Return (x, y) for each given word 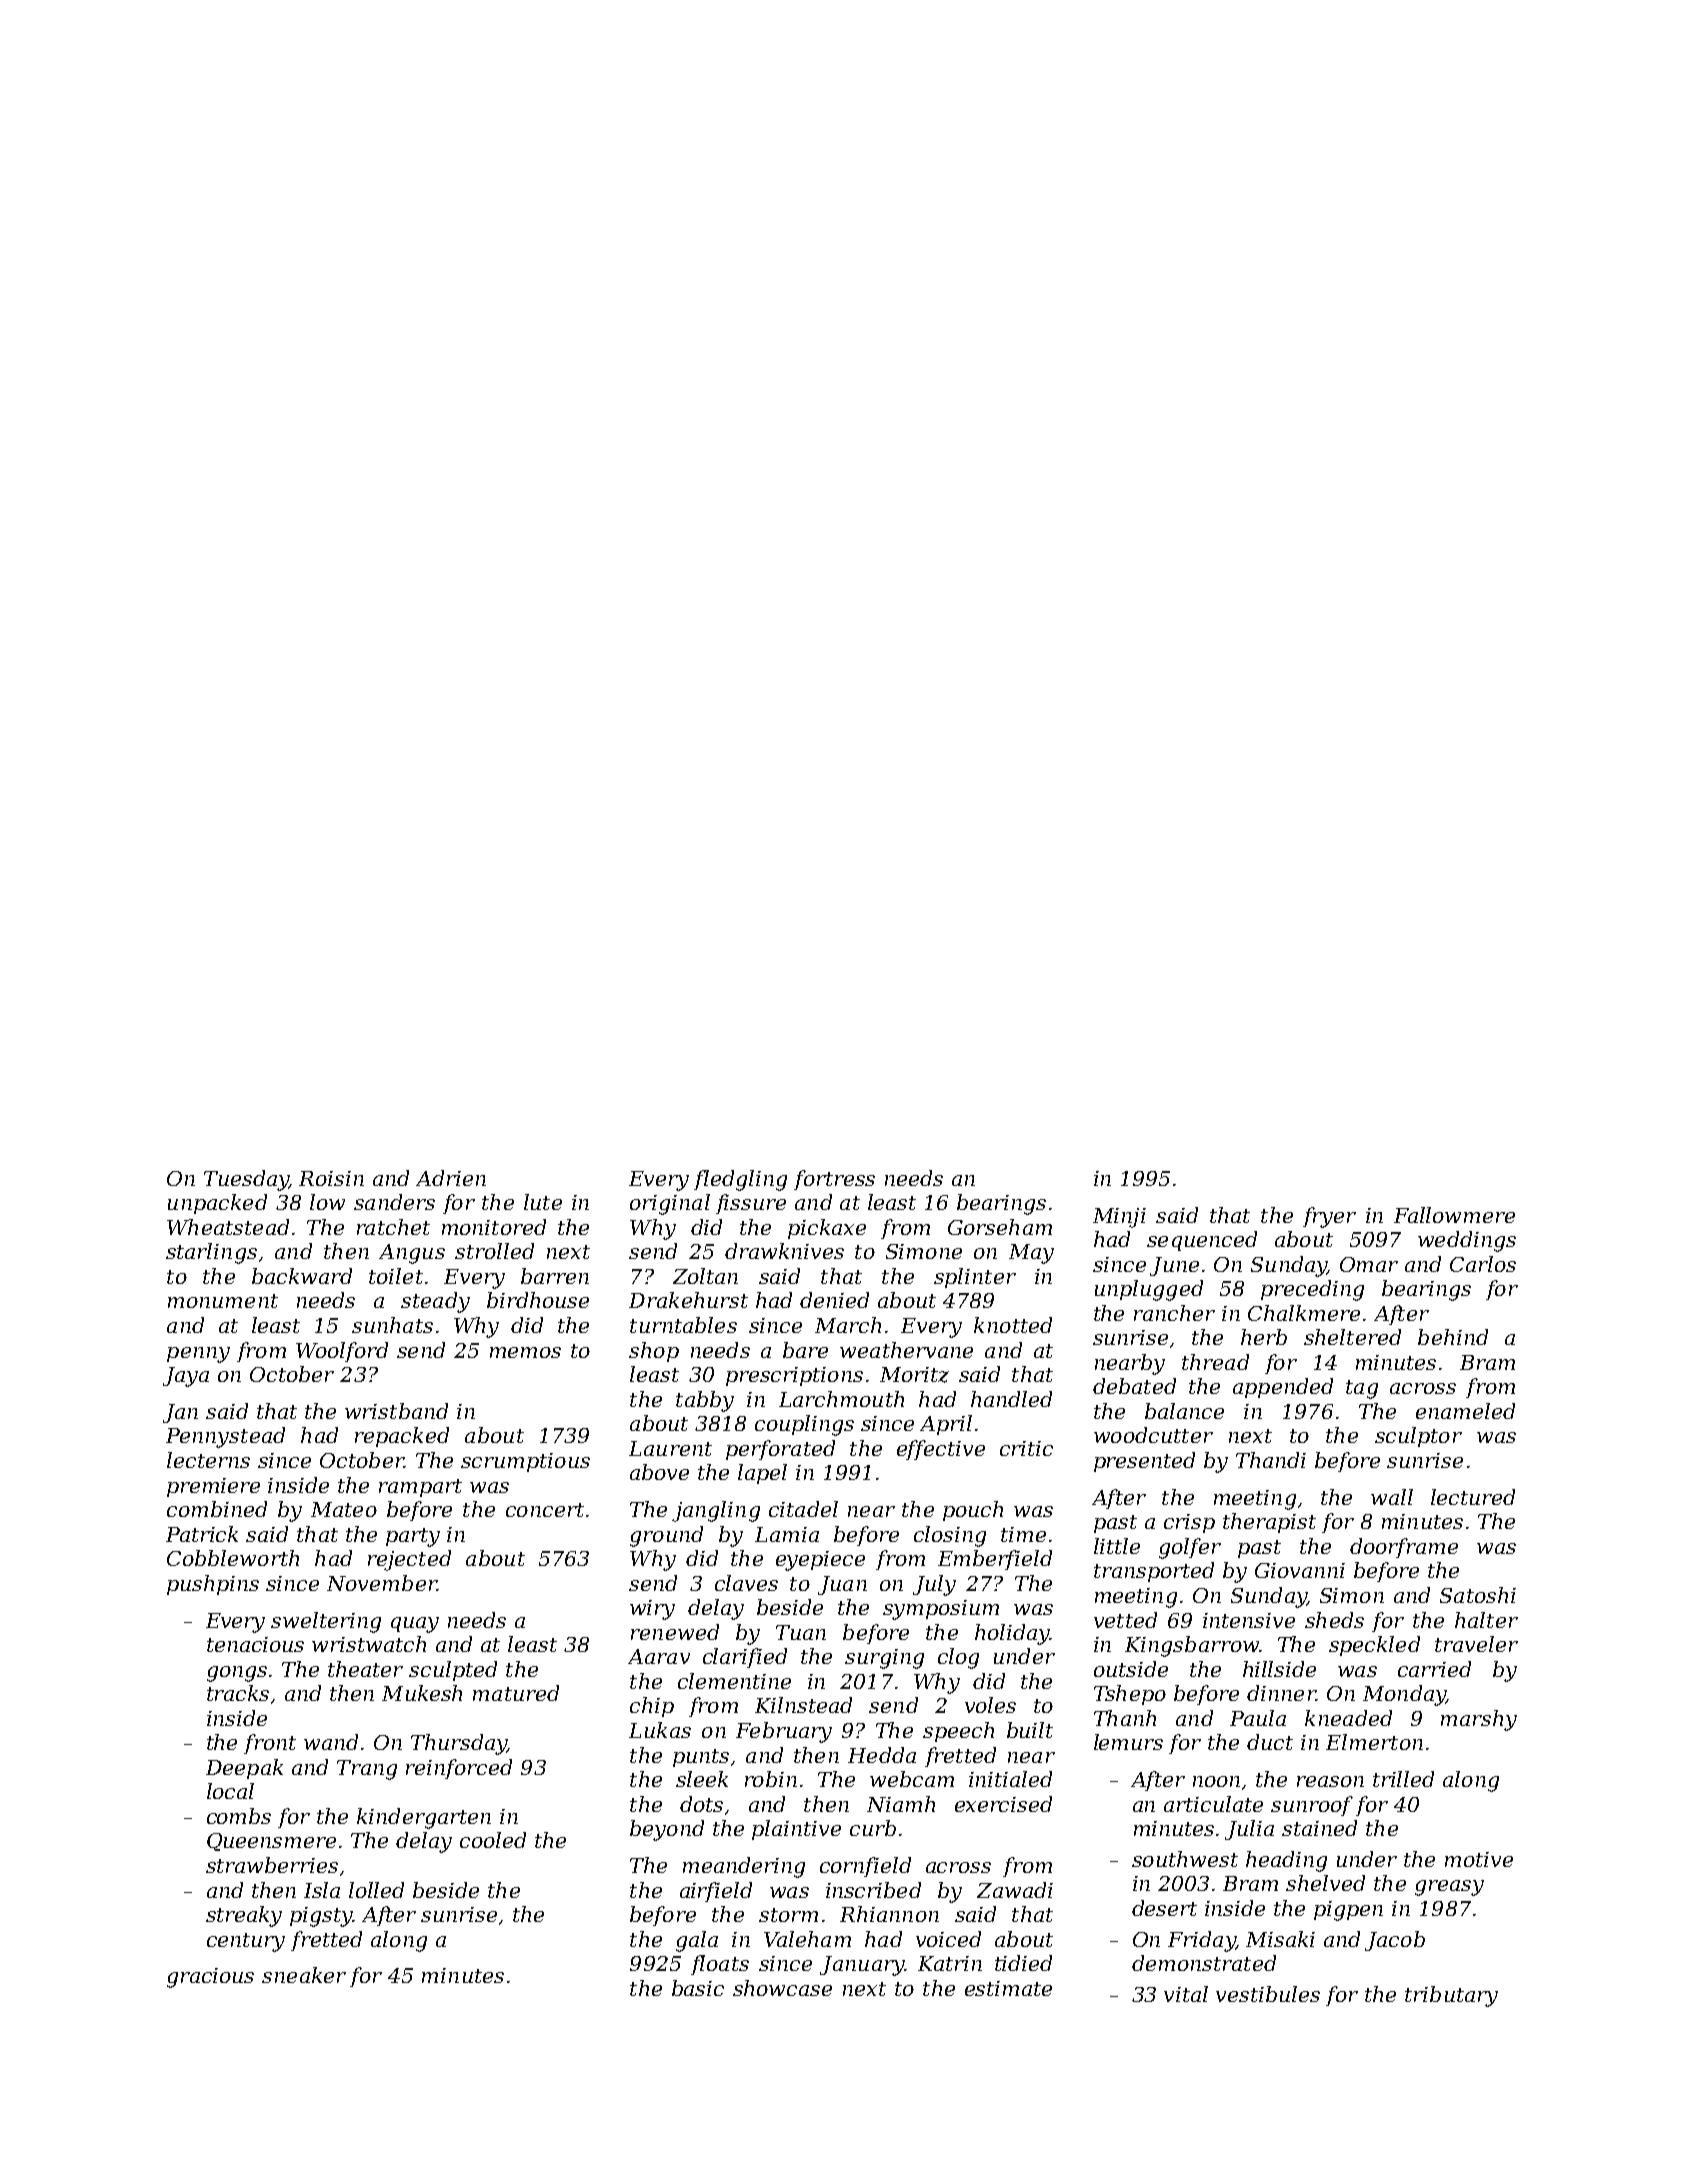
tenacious (255, 1644)
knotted (1013, 1325)
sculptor (1418, 1437)
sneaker (304, 1975)
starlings (211, 1253)
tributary (1451, 1996)
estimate (1008, 1988)
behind (1453, 1337)
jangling (716, 1511)
